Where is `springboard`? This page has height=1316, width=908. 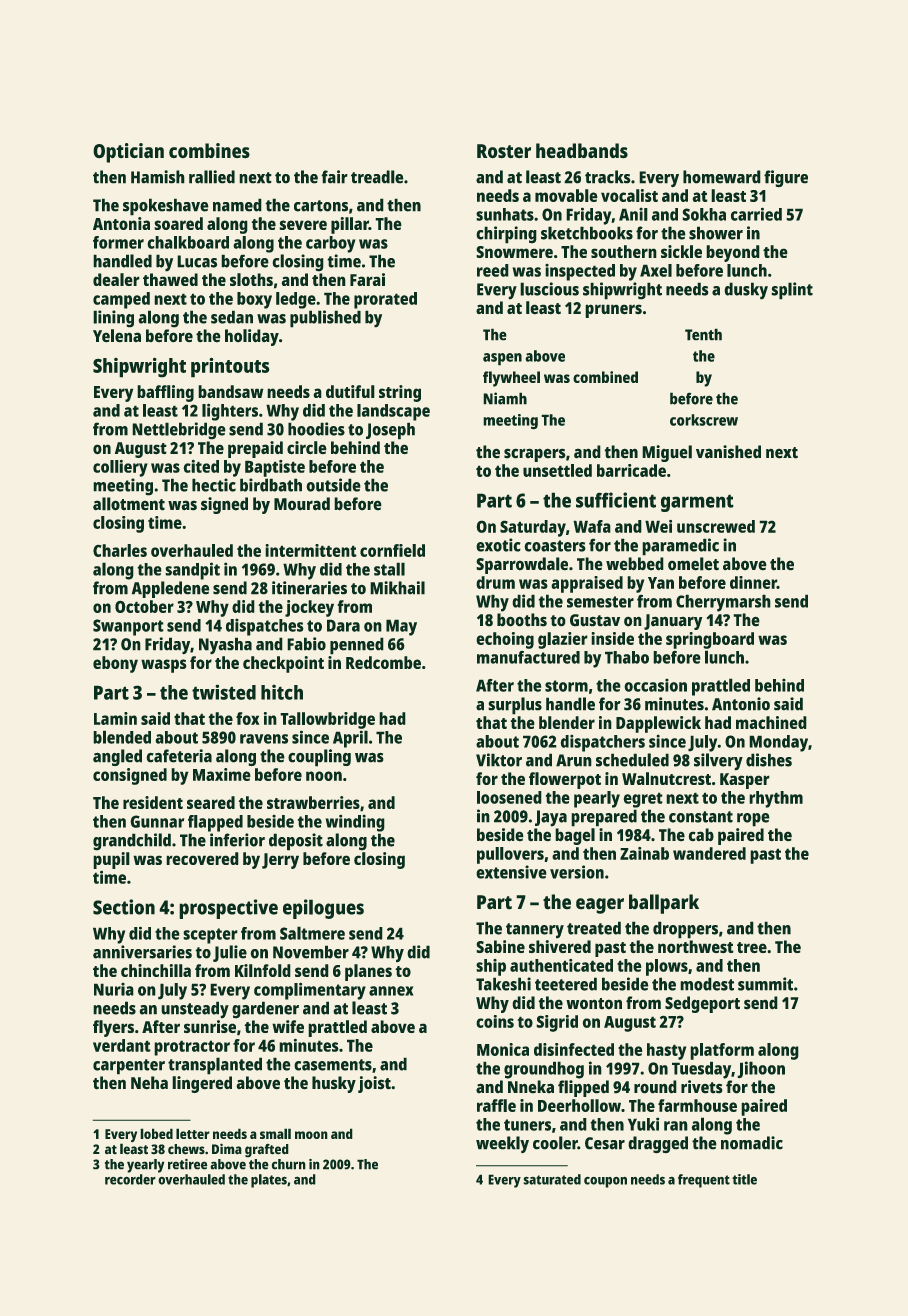 springboard is located at coordinates (710, 640).
